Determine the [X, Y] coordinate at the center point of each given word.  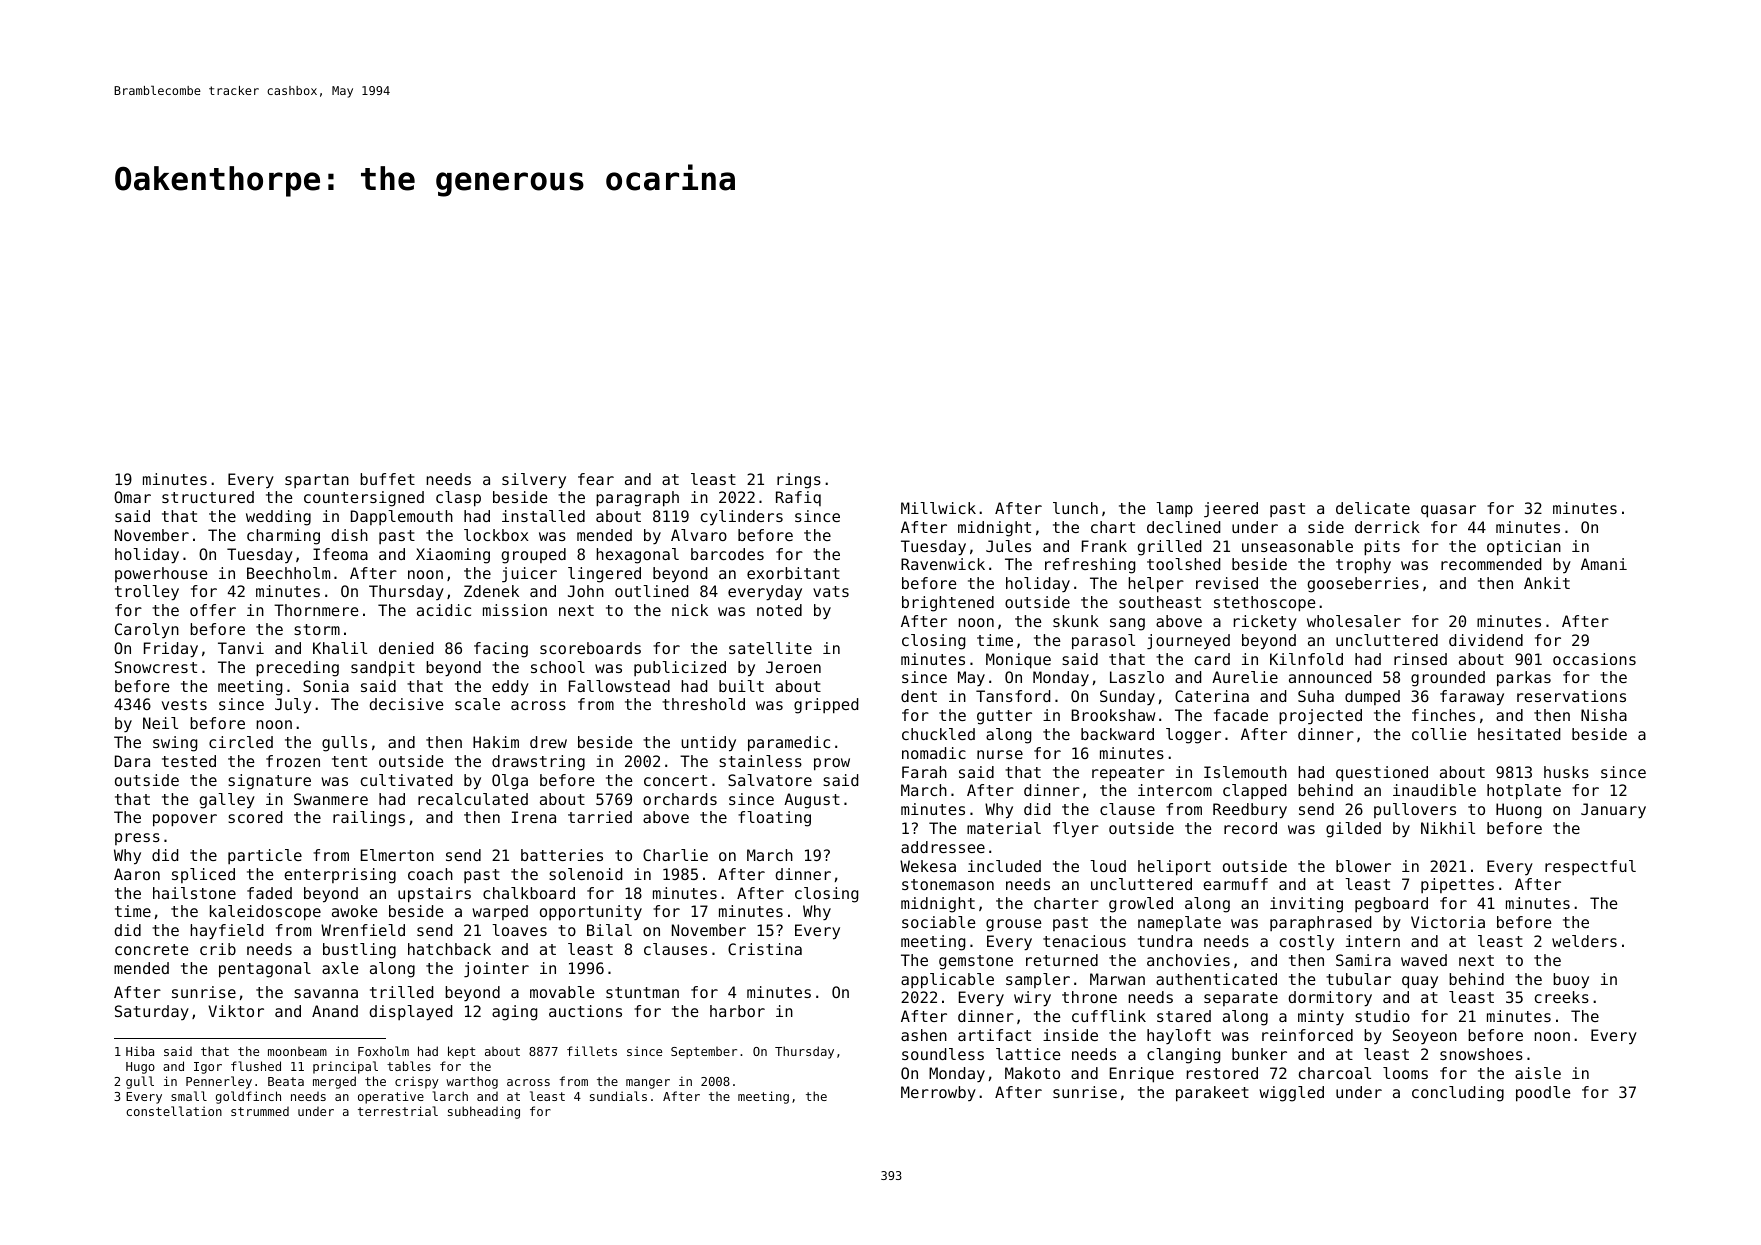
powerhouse [161, 574]
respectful [1590, 867]
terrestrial [398, 1111]
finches [1443, 715]
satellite [770, 648]
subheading [484, 1112]
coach [430, 874]
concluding [1458, 1094]
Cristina [765, 949]
